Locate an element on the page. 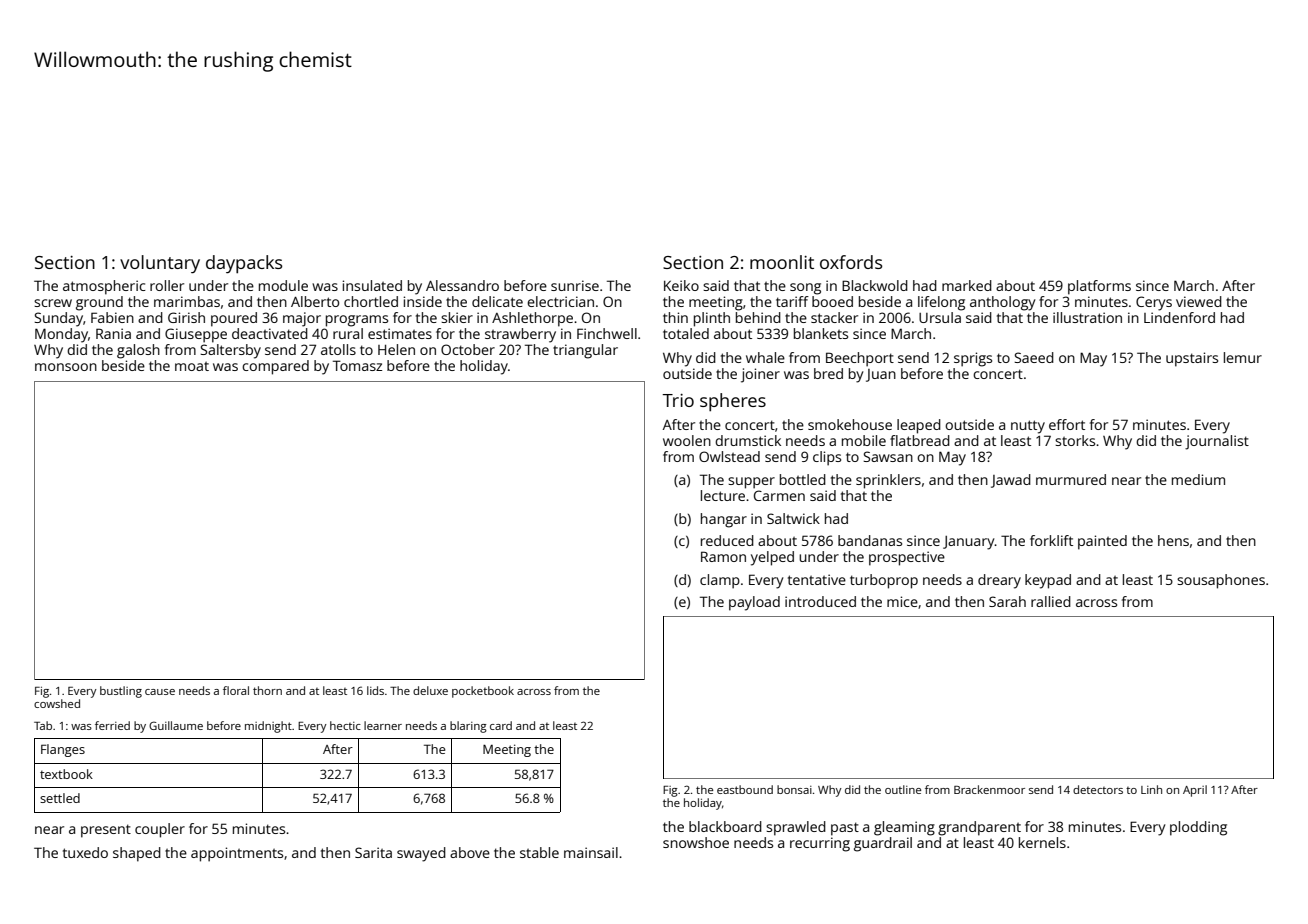  grandparent is located at coordinates (979, 828).
